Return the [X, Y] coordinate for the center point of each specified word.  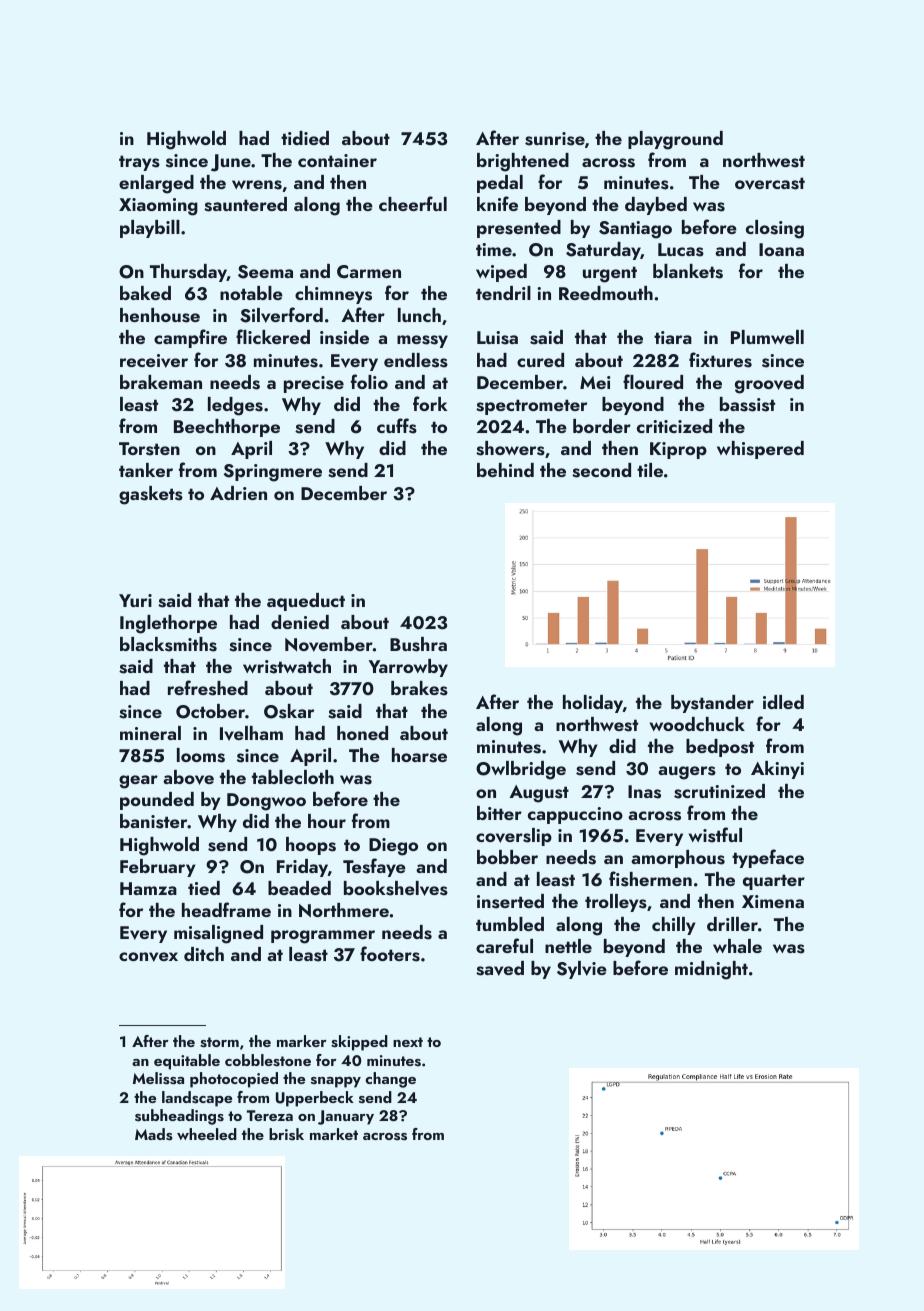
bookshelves [396, 888]
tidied [305, 138]
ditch [204, 954]
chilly [674, 926]
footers [390, 954]
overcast [770, 183]
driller [732, 924]
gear [138, 782]
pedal [500, 184]
